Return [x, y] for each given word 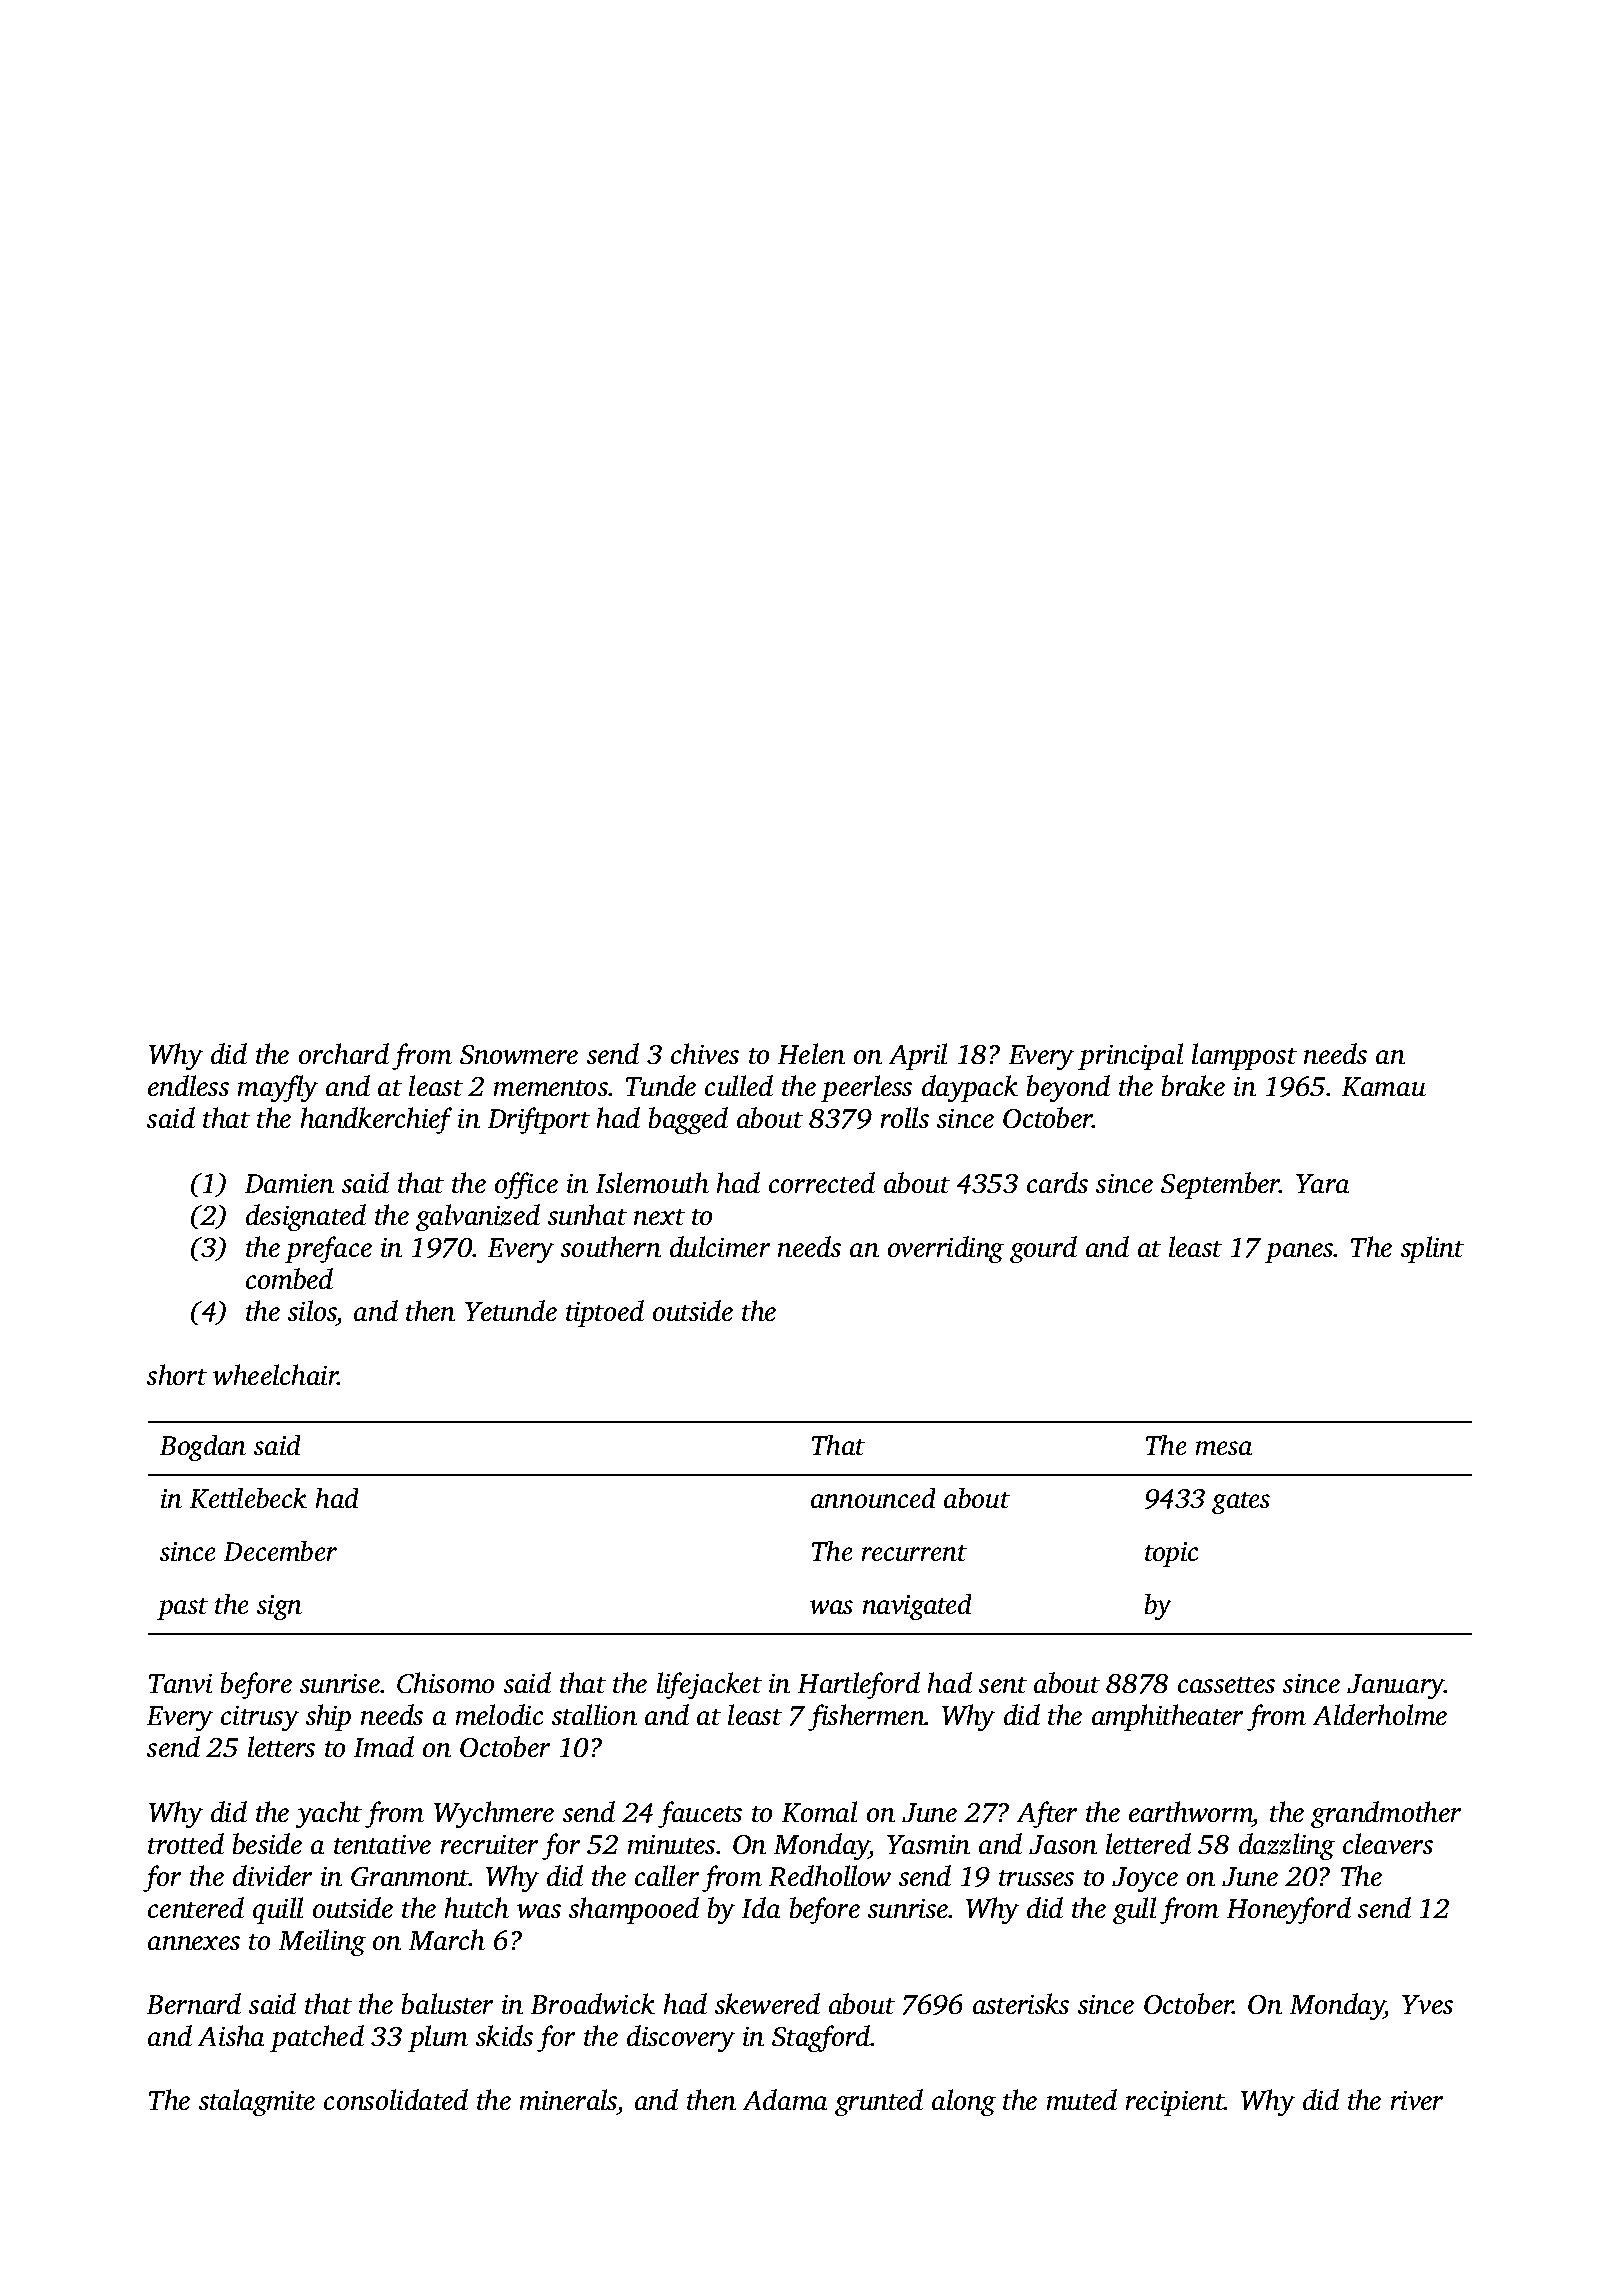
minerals [568, 2099]
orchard [344, 1053]
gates [1241, 1503]
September [1220, 1185]
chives [705, 1053]
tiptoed [605, 1313]
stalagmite [257, 2102]
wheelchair [275, 1374]
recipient [1175, 2103]
